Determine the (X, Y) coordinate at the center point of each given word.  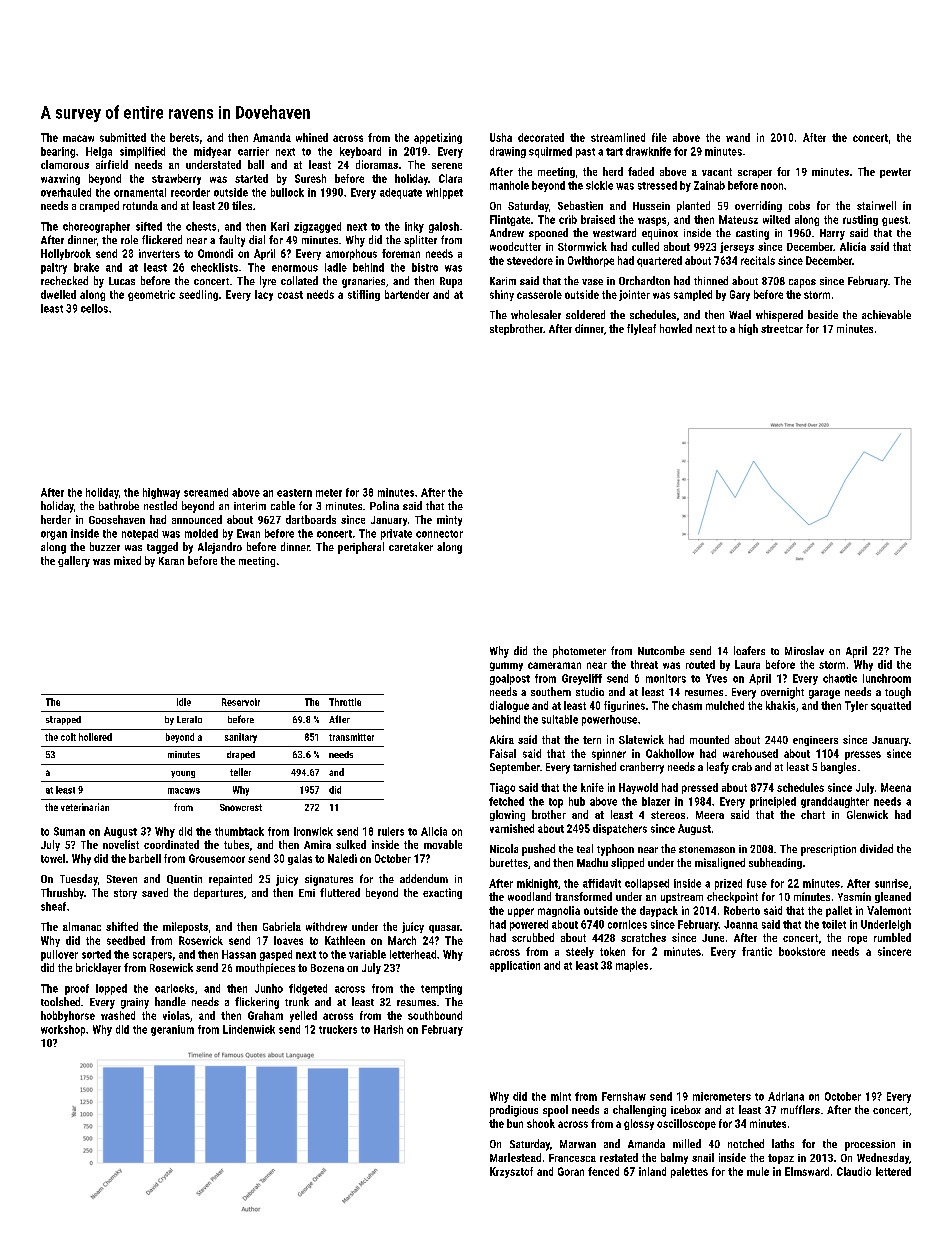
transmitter (351, 737)
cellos (94, 308)
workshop (63, 1030)
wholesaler (536, 314)
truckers (338, 1029)
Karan (171, 561)
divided (876, 848)
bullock (287, 192)
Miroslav (804, 650)
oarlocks (174, 988)
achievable (886, 314)
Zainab (709, 185)
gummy (506, 666)
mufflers (800, 1109)
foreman (401, 253)
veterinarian (85, 807)
